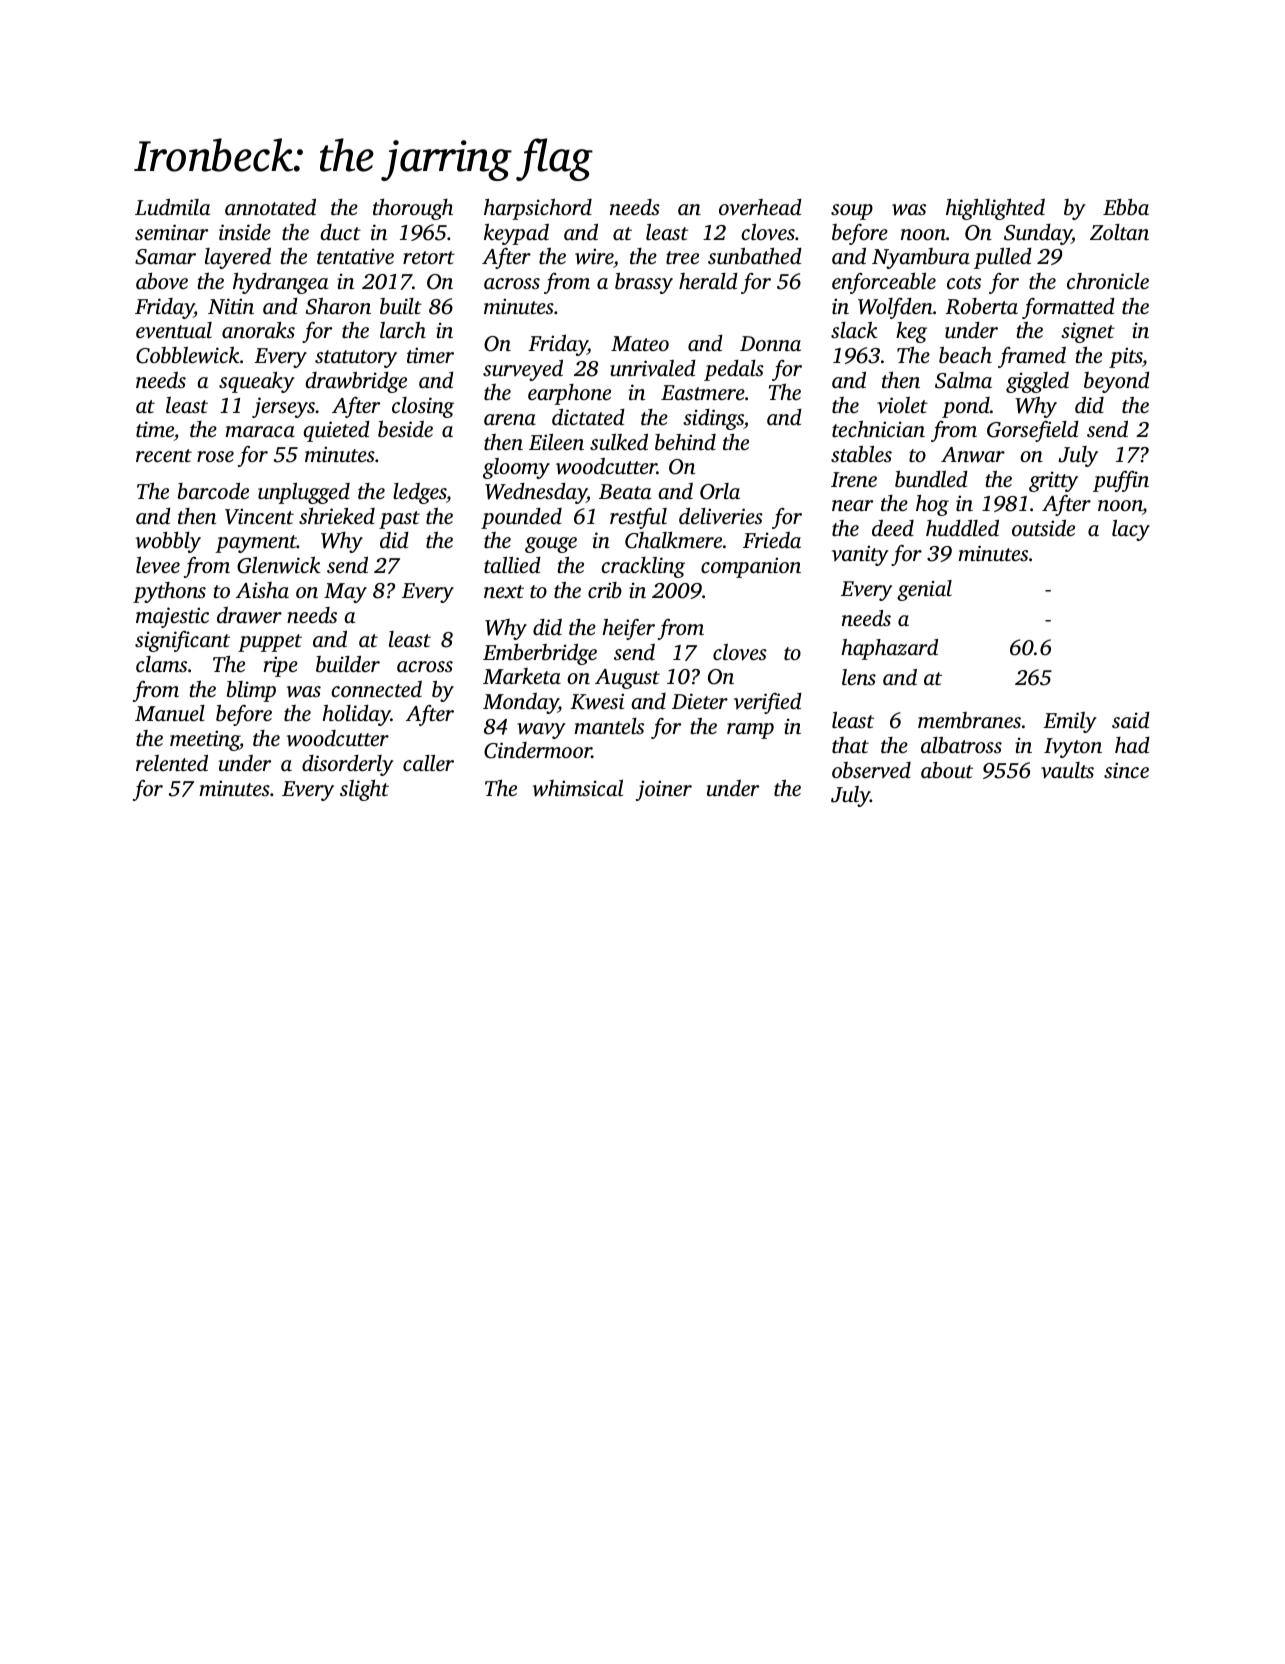 This screenshot has height=1664, width=1285. I want to click on unplugged, so click(304, 493).
